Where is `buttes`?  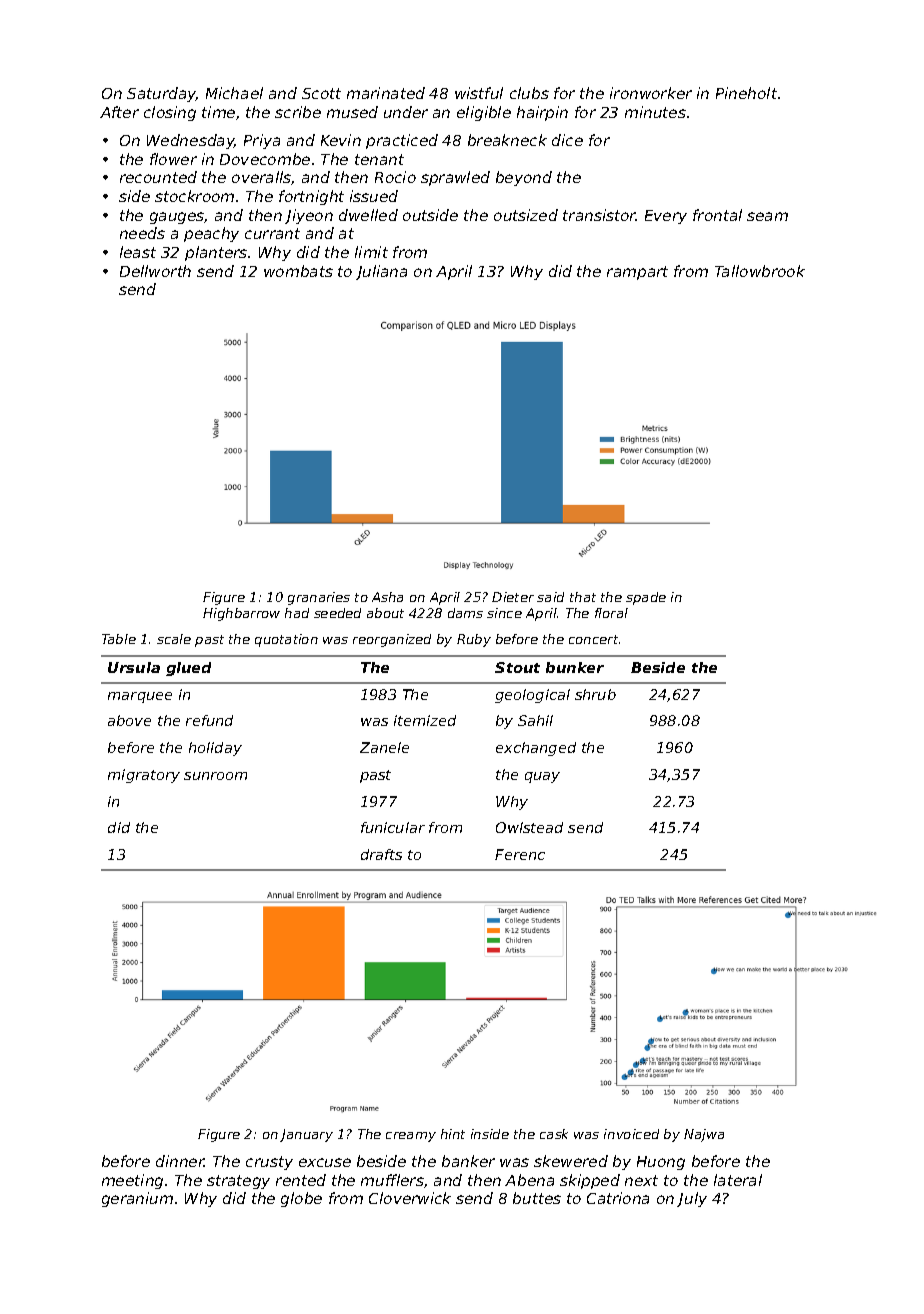 buttes is located at coordinates (537, 1198).
